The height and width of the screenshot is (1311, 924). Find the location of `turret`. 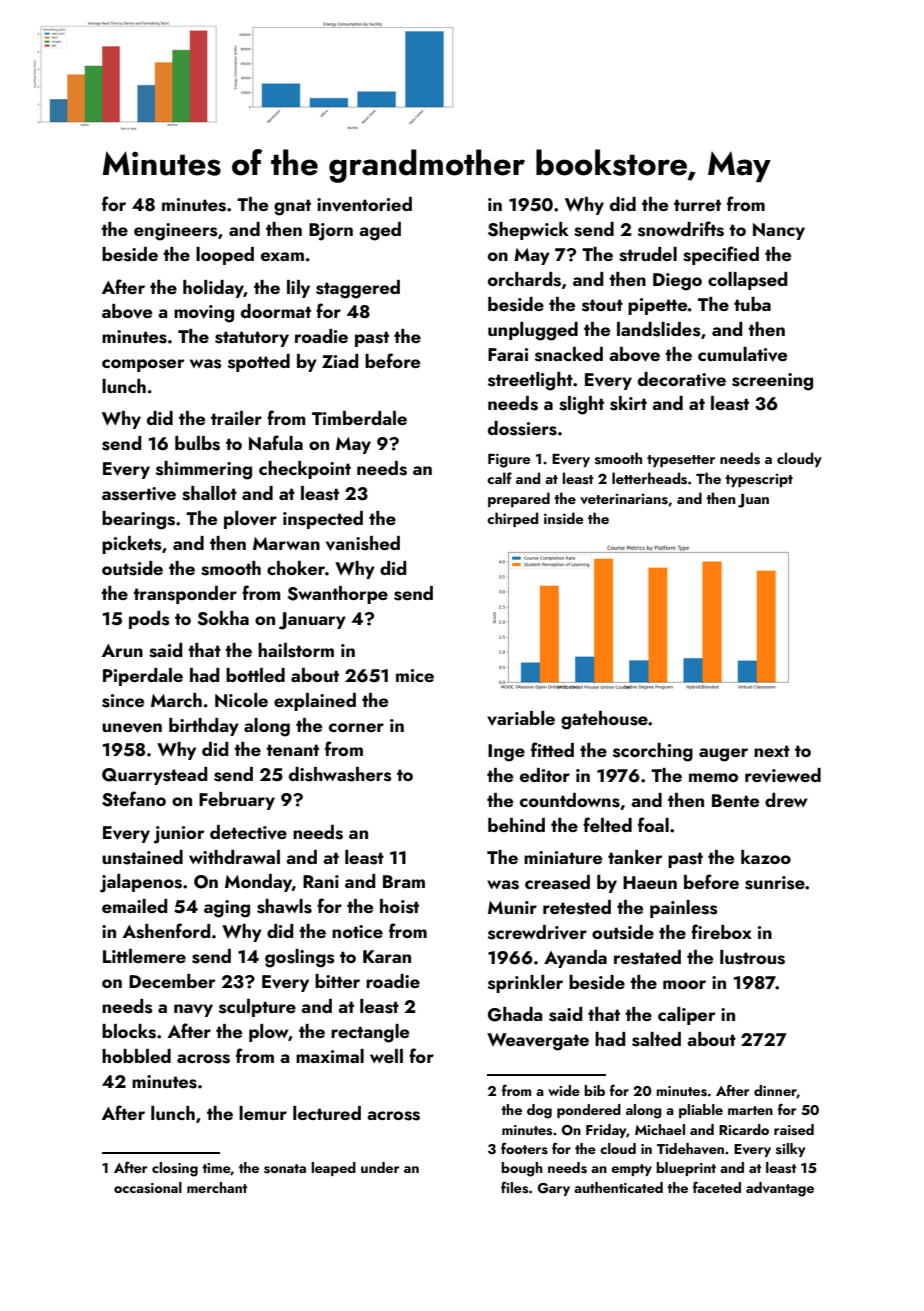

turret is located at coordinates (697, 205).
